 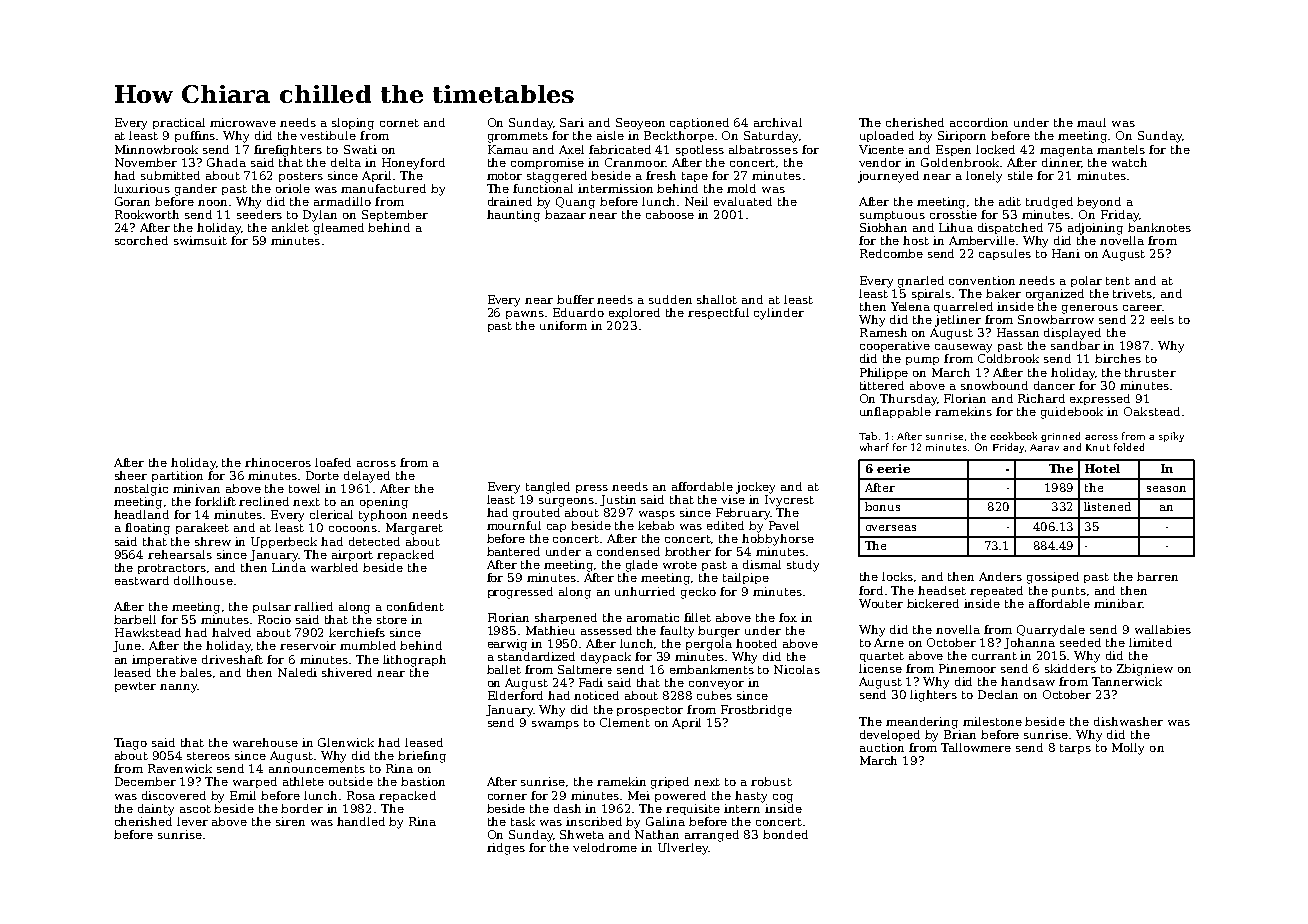 I want to click on pulsar, so click(x=272, y=607).
